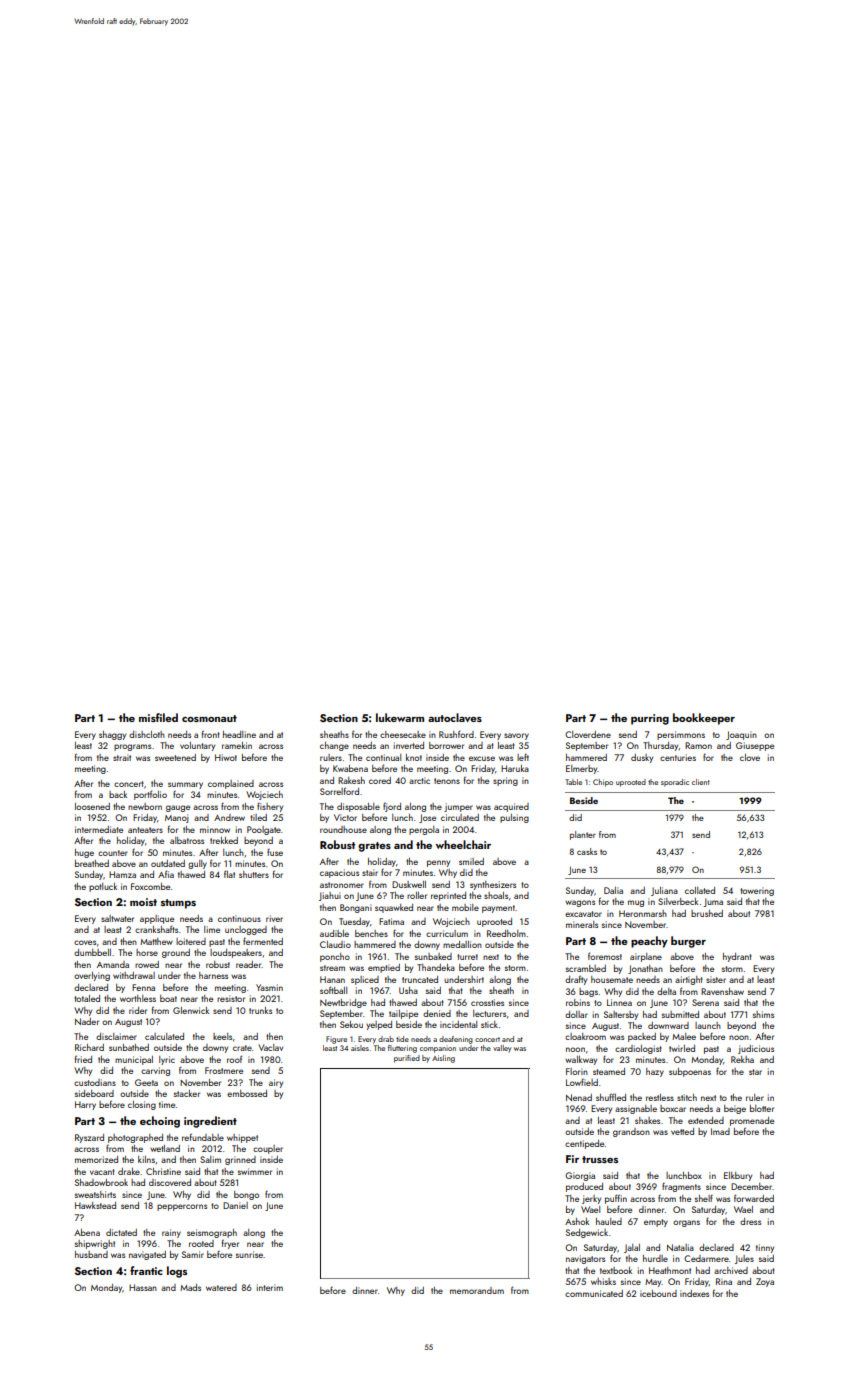 The height and width of the document is (1400, 849). What do you see at coordinates (603, 783) in the document?
I see `Chipo` at bounding box center [603, 783].
